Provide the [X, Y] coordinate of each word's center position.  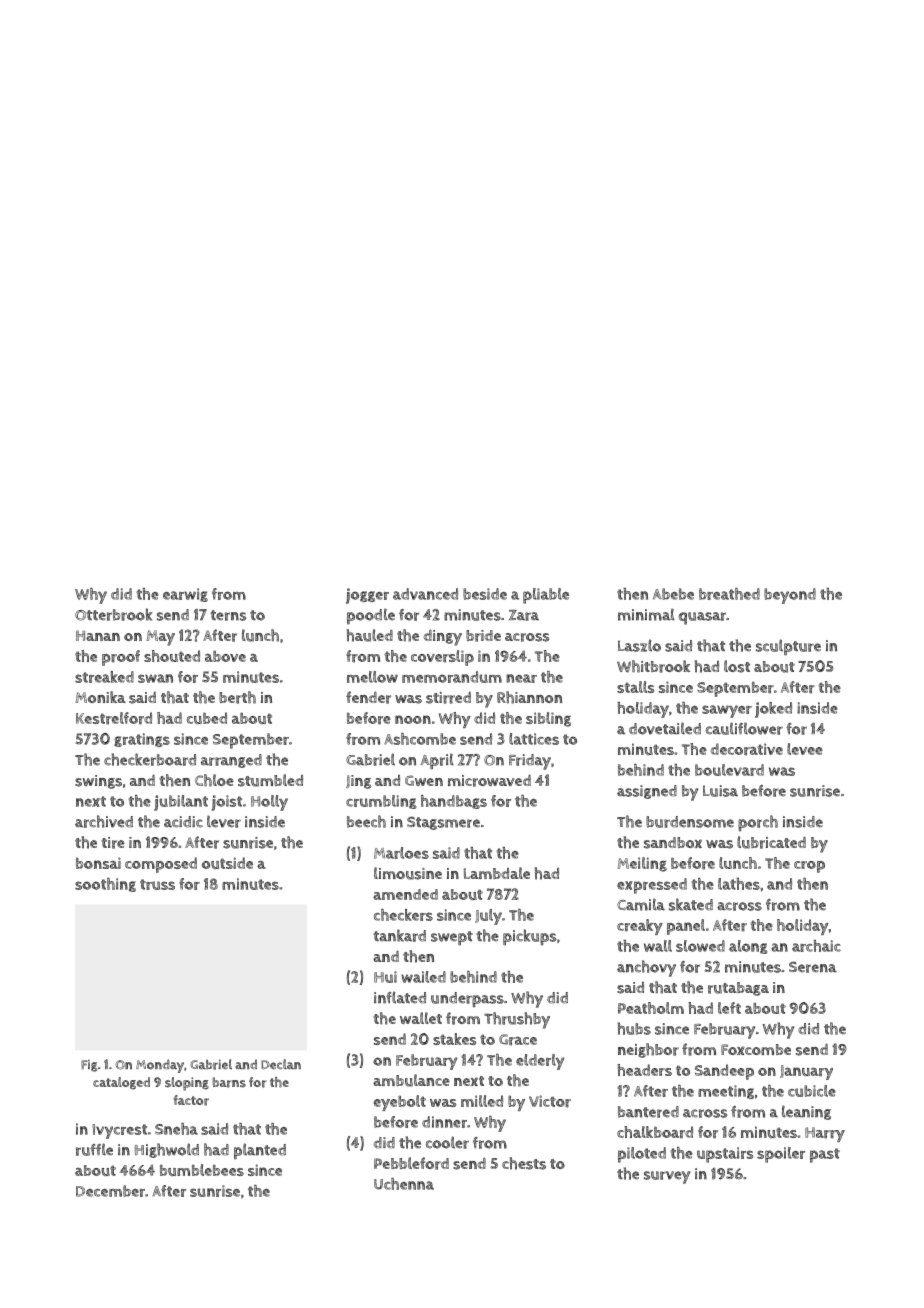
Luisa [720, 791]
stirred [448, 698]
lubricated [771, 842]
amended [405, 894]
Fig [89, 1065]
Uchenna [404, 1184]
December [110, 1191]
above [225, 656]
